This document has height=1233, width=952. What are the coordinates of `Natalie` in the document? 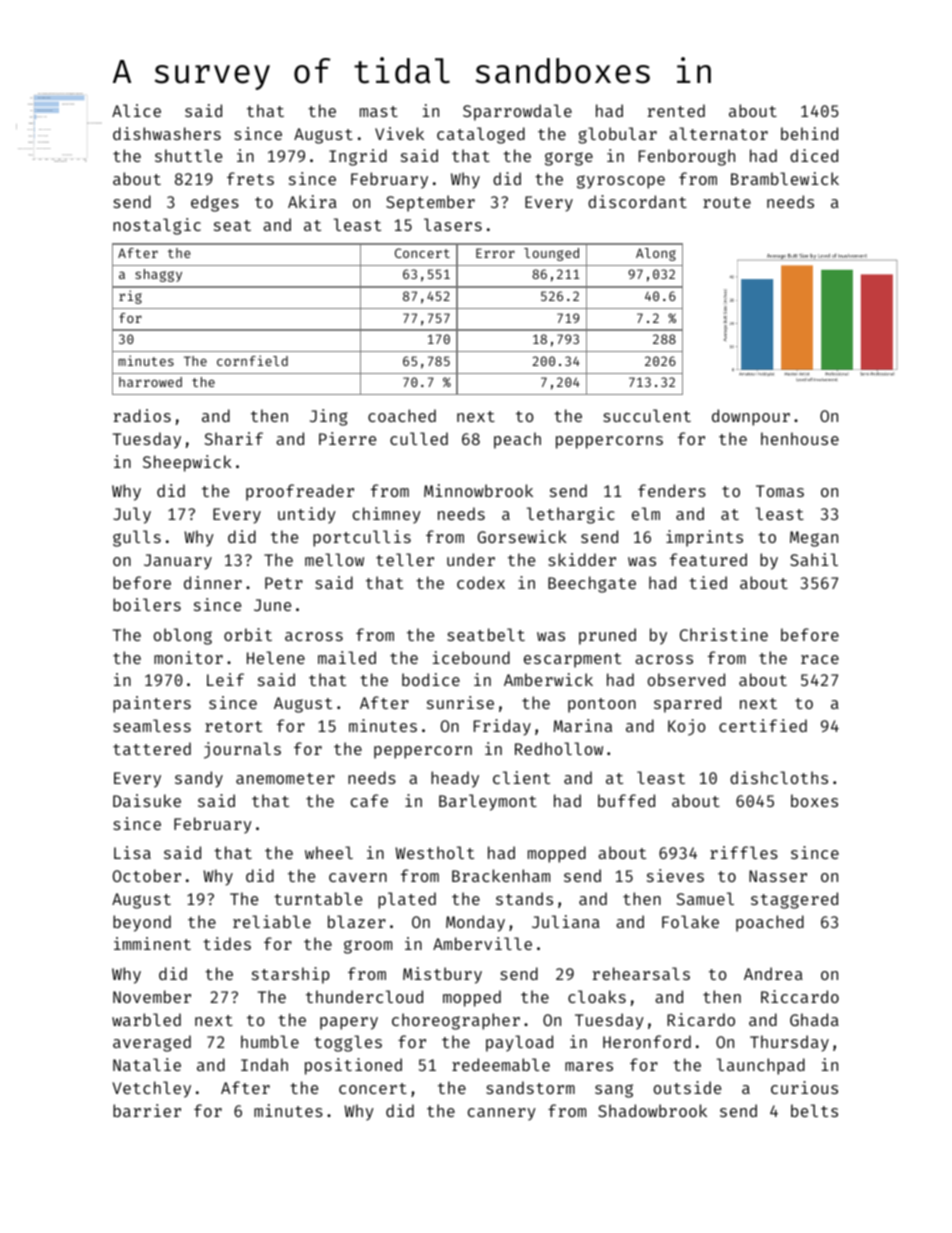 It's located at (147, 1064).
